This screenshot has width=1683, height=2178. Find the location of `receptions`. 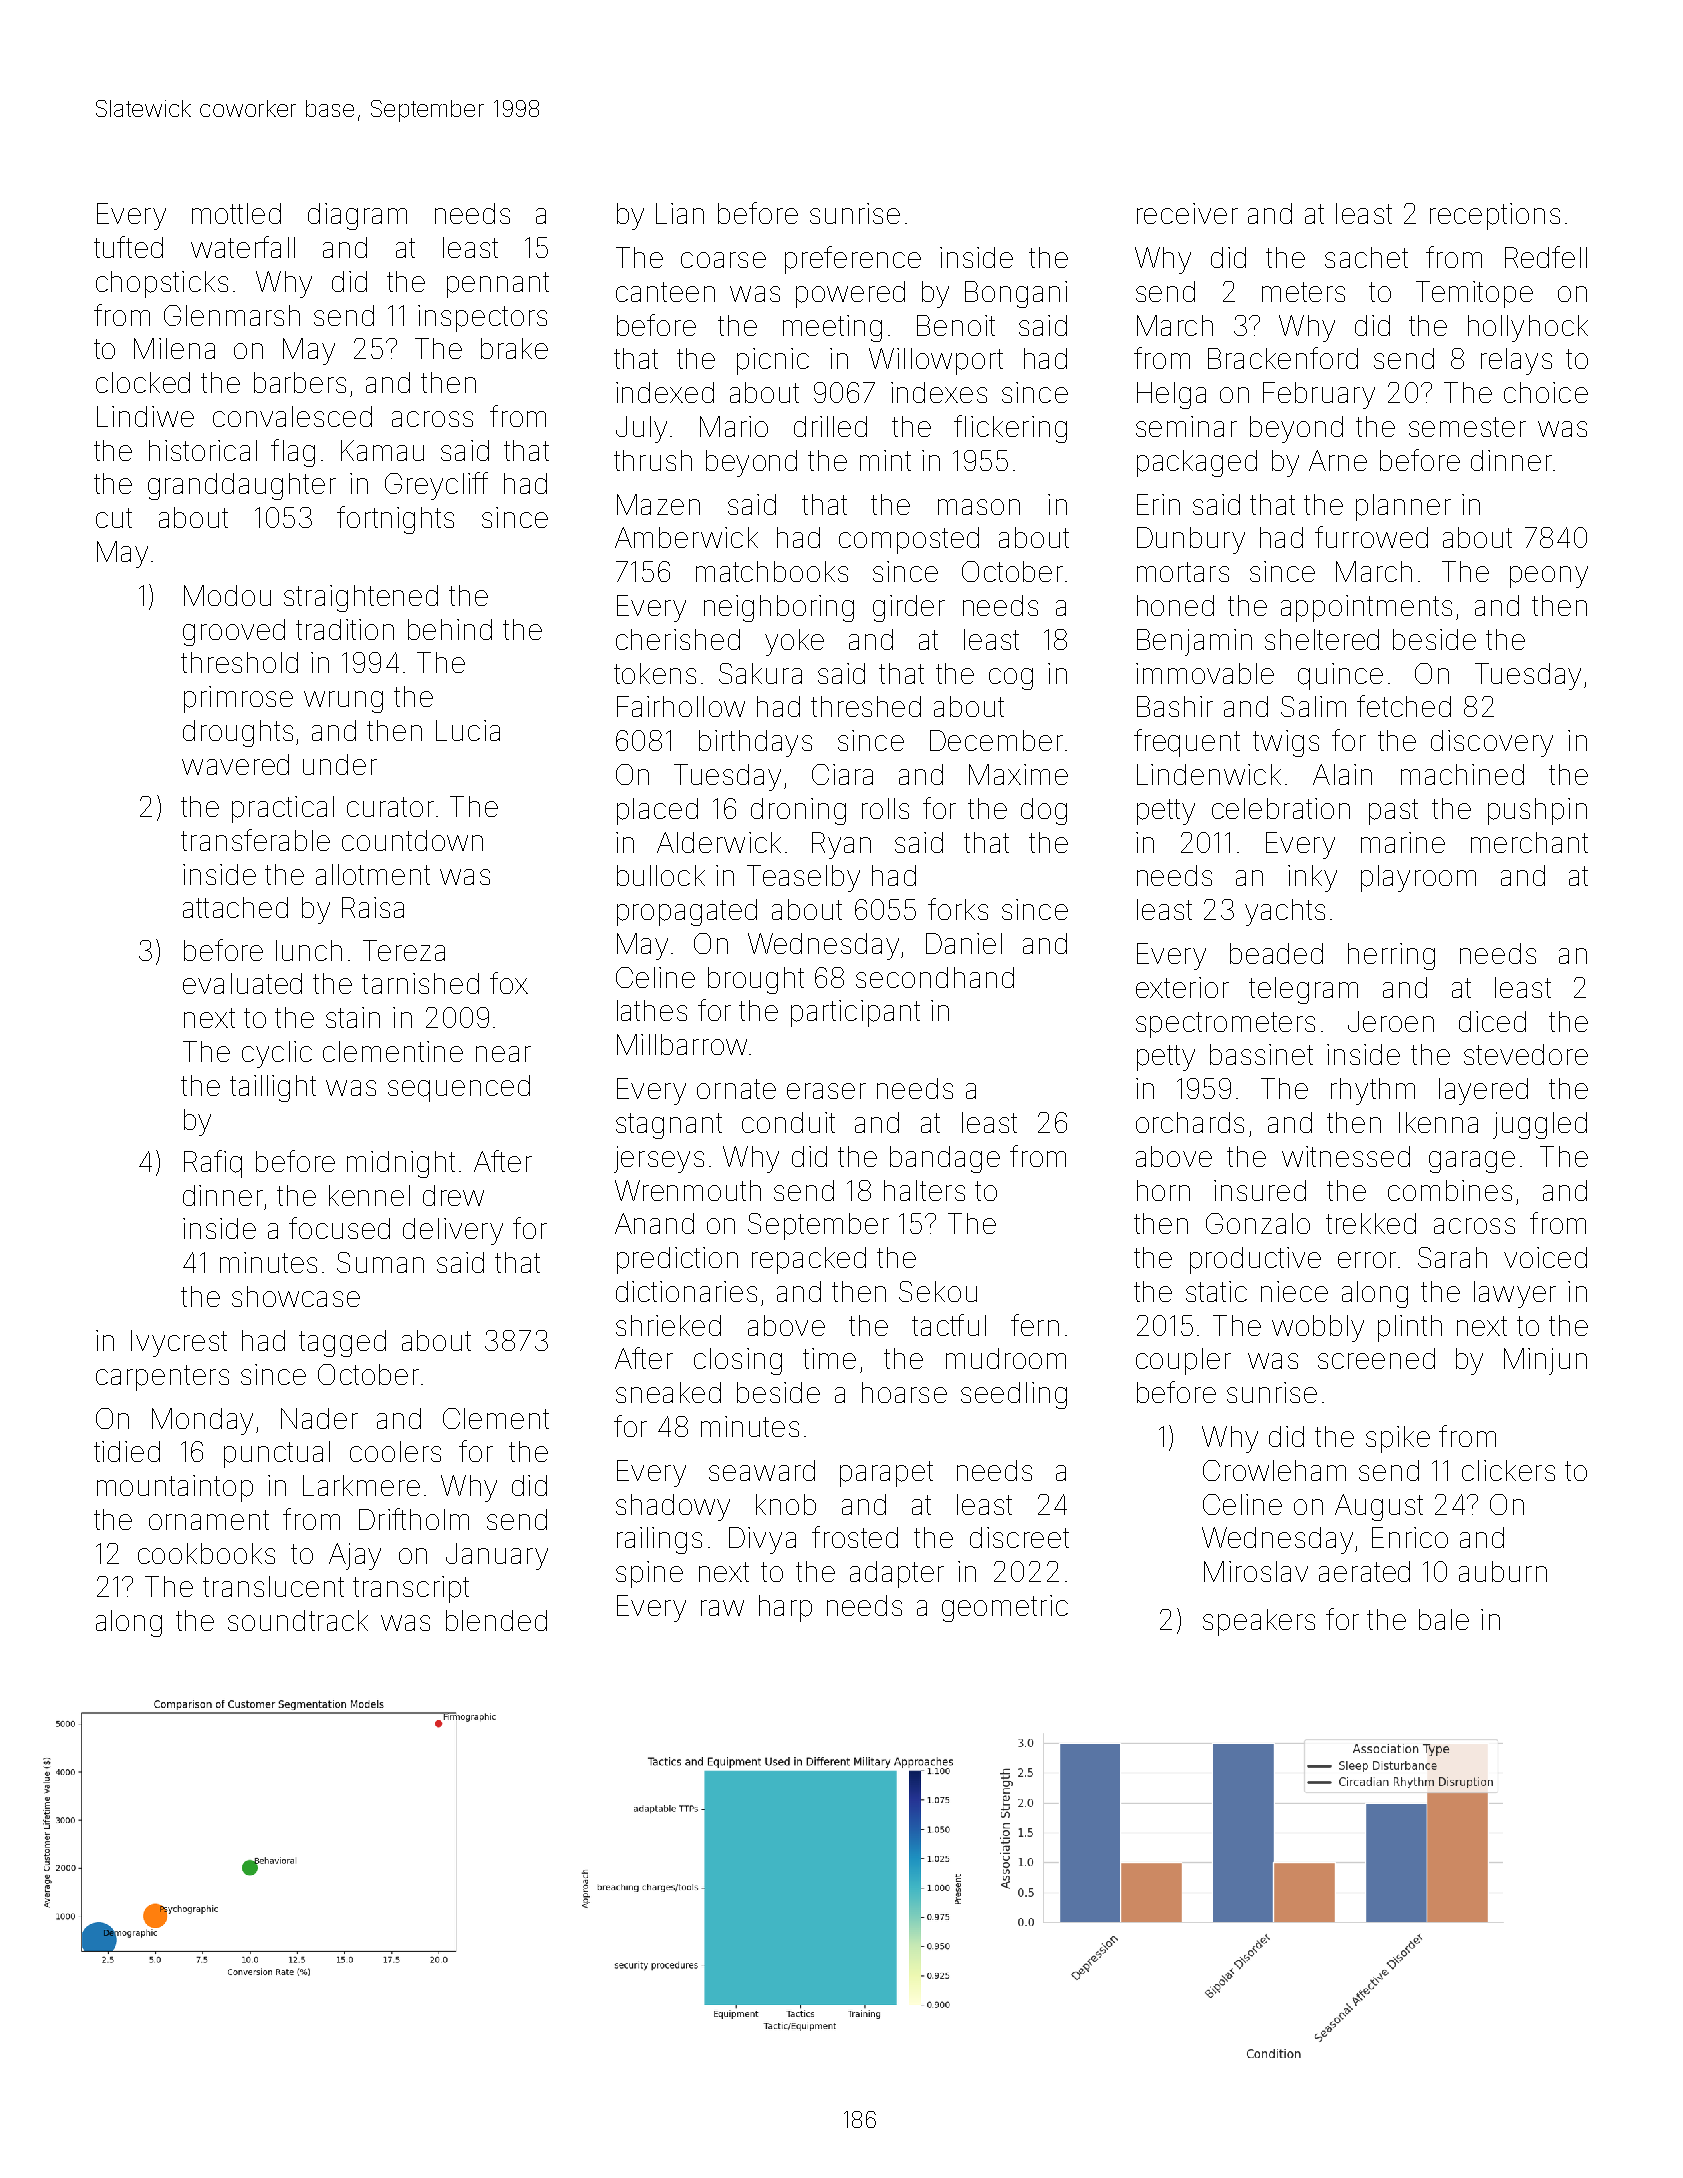

receptions is located at coordinates (1495, 216).
